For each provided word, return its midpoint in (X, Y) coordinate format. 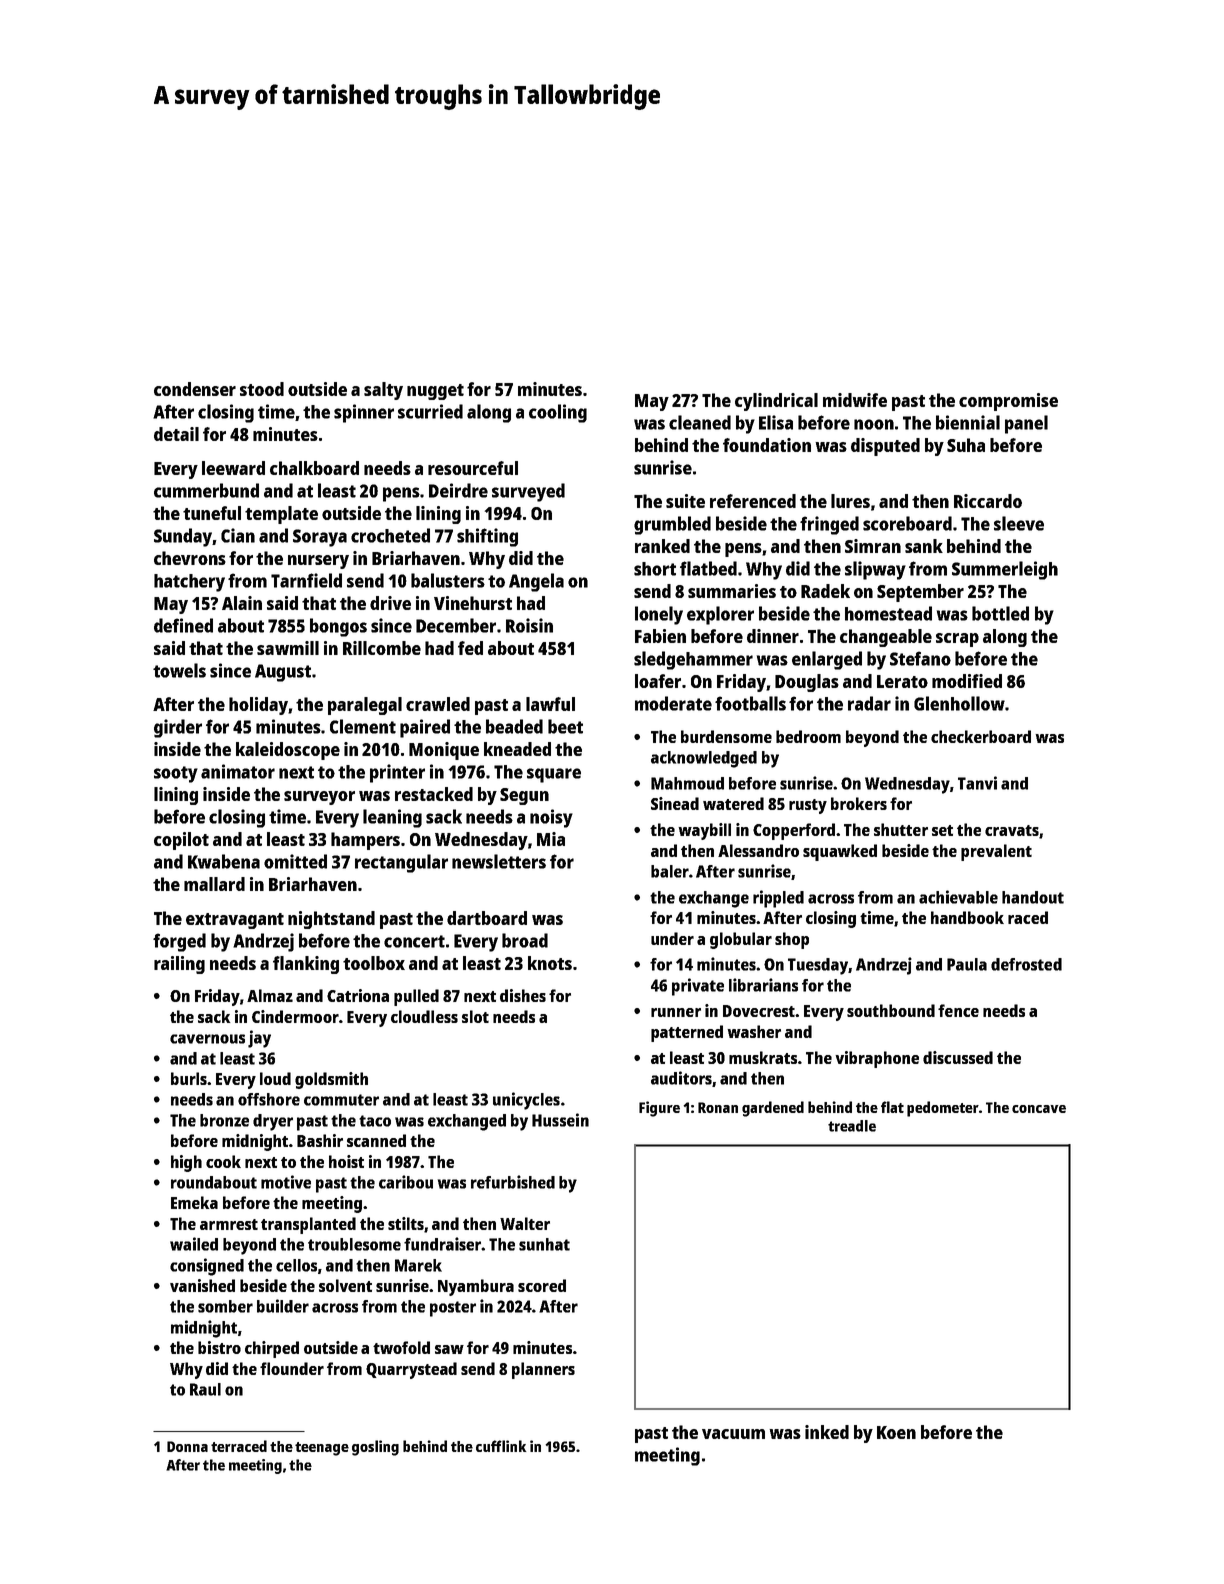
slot (475, 1016)
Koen (896, 1432)
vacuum (733, 1434)
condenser (195, 389)
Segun (524, 796)
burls (189, 1078)
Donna (187, 1446)
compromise (1008, 402)
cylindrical (776, 402)
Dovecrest (759, 1011)
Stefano (920, 658)
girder (178, 728)
